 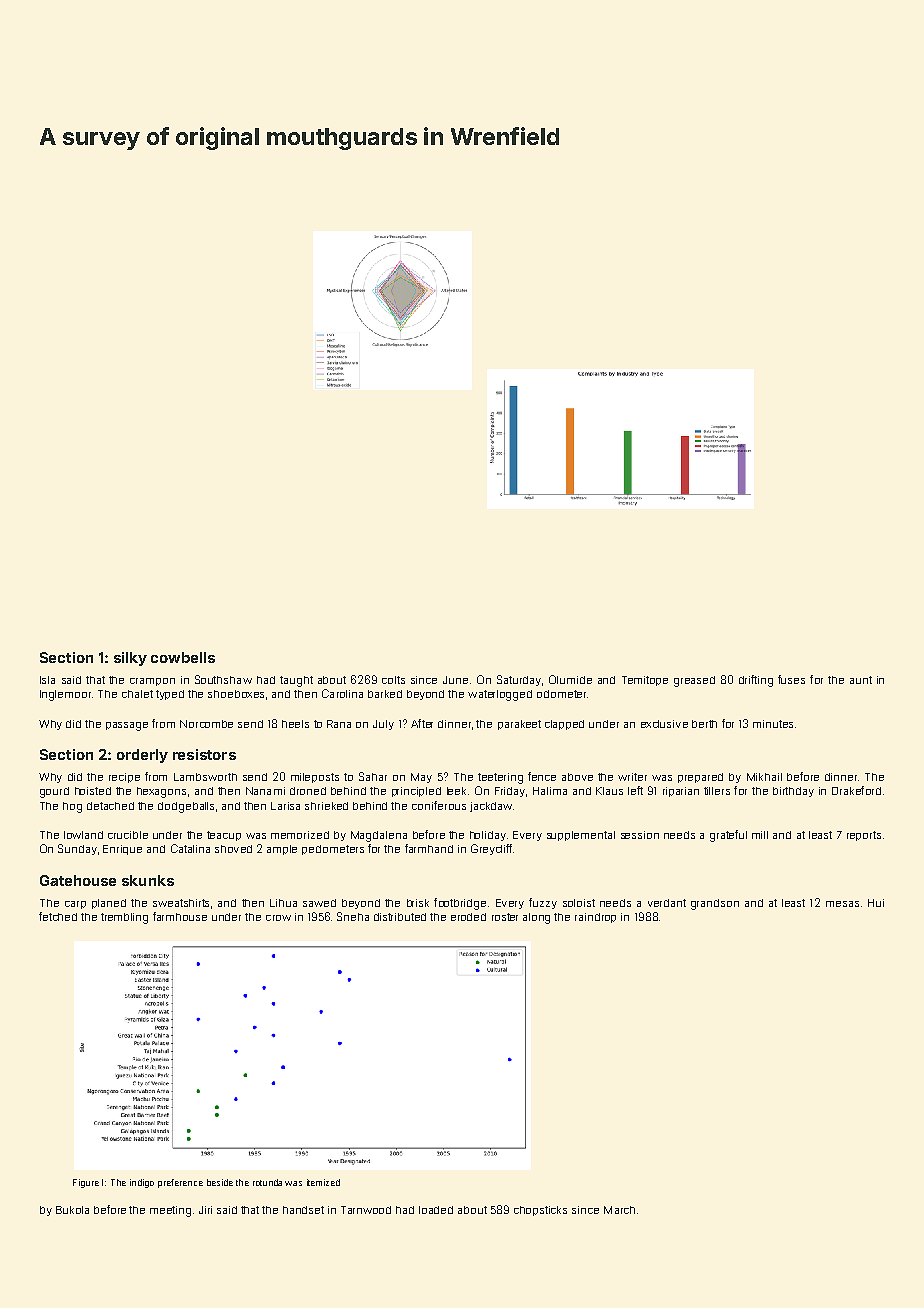 What do you see at coordinates (876, 903) in the page?
I see `Hui` at bounding box center [876, 903].
